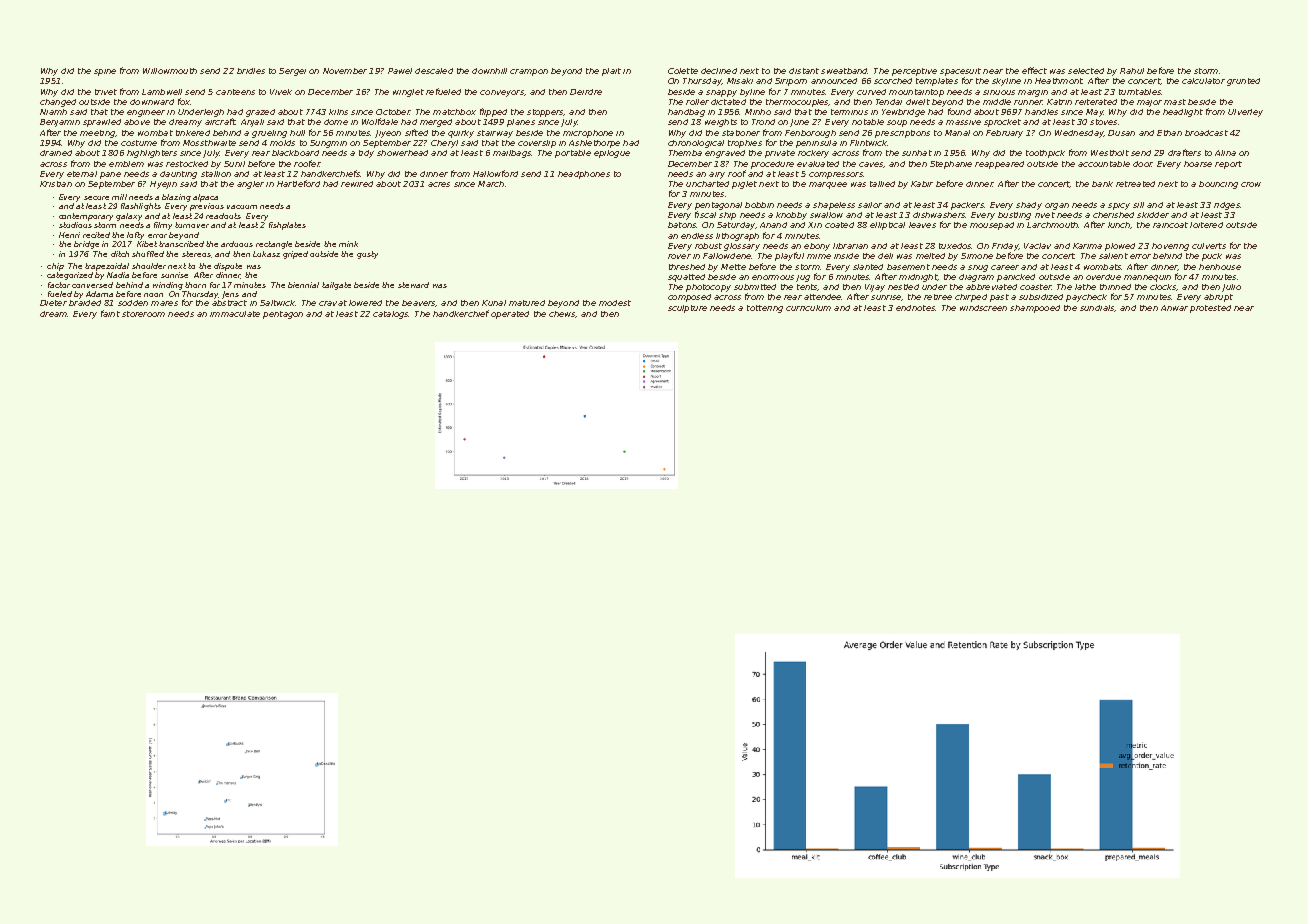 This screenshot has width=1308, height=924. What do you see at coordinates (193, 133) in the screenshot?
I see `tinkered` at bounding box center [193, 133].
